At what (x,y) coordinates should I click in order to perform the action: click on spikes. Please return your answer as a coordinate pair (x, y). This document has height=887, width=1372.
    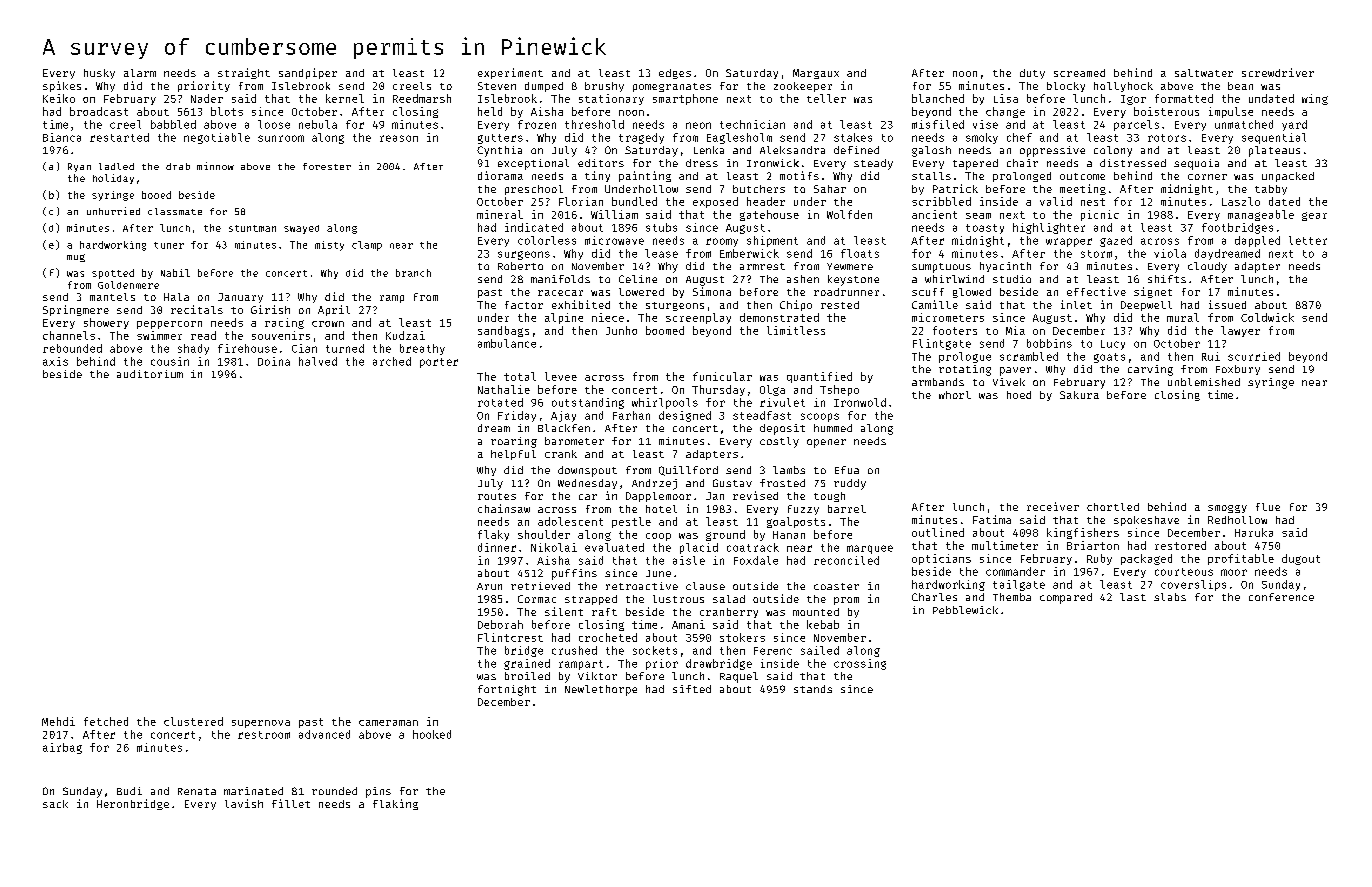
    Looking at the image, I should click on (62, 86).
